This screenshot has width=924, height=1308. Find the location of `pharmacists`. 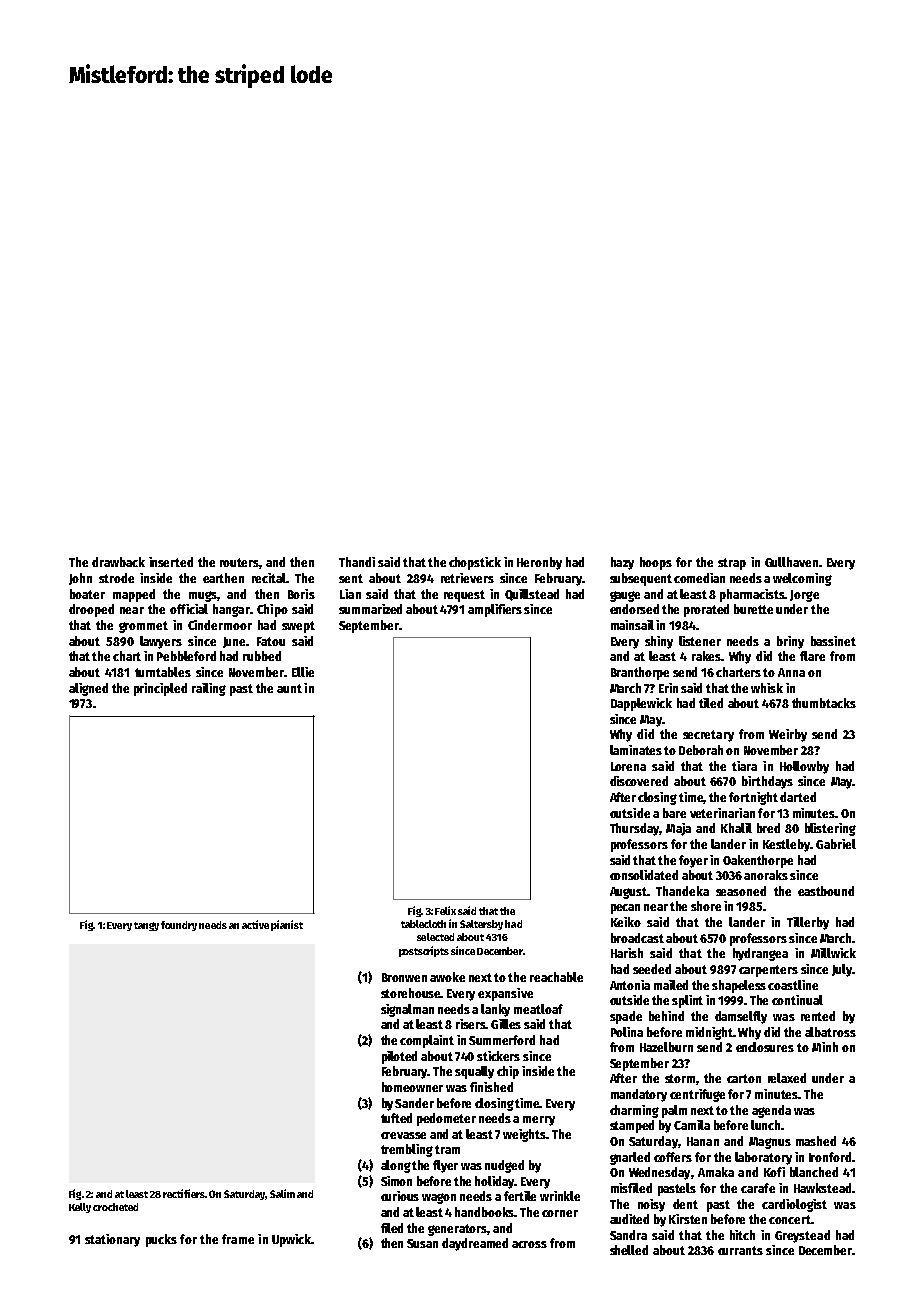

pharmacists is located at coordinates (752, 595).
